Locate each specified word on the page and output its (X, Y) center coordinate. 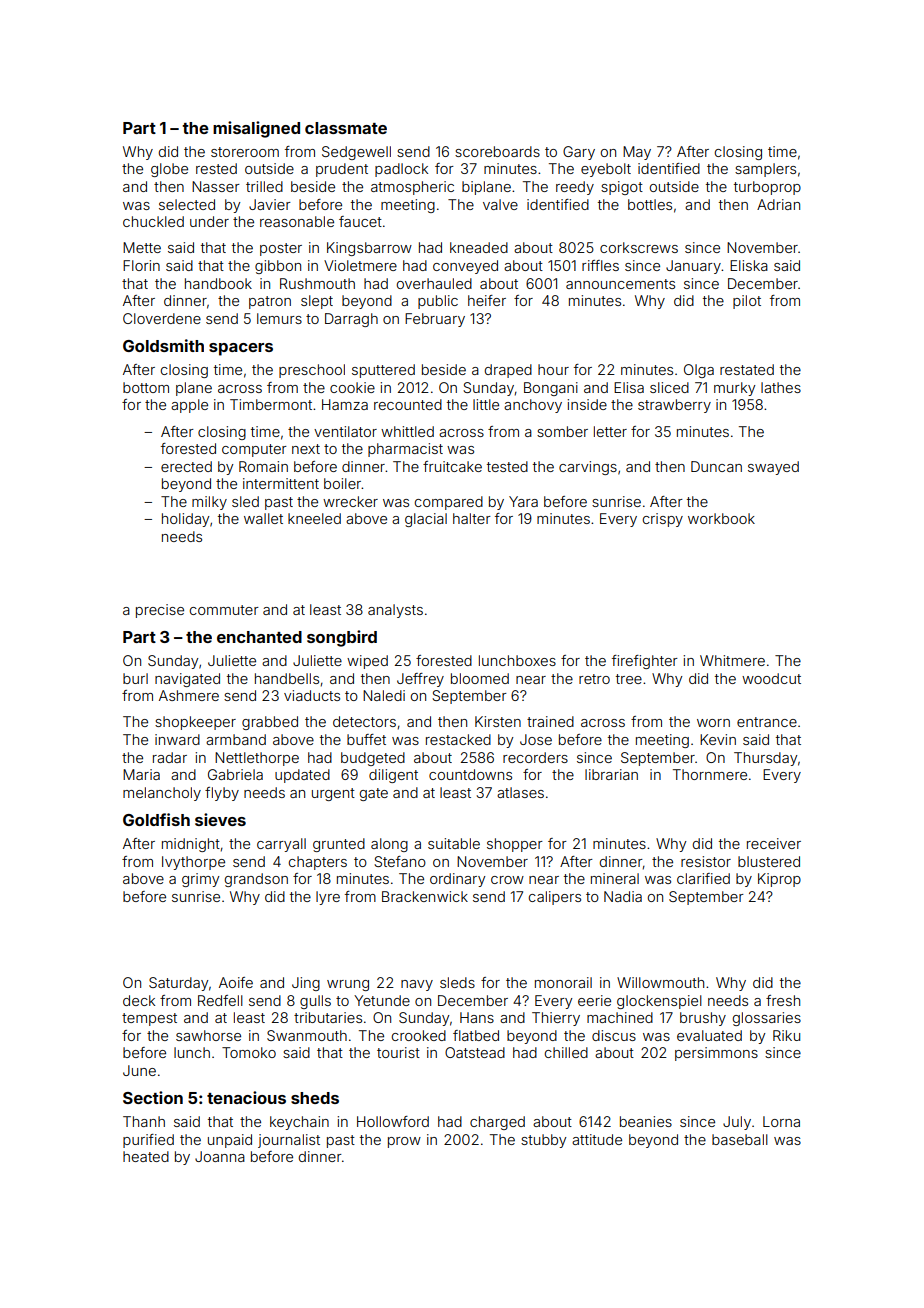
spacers (241, 349)
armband (236, 739)
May (637, 153)
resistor (706, 861)
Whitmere (732, 660)
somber (562, 431)
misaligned (256, 129)
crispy (663, 520)
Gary (579, 153)
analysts (395, 611)
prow (404, 1142)
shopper (515, 845)
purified (148, 1141)
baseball (740, 1139)
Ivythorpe (193, 863)
